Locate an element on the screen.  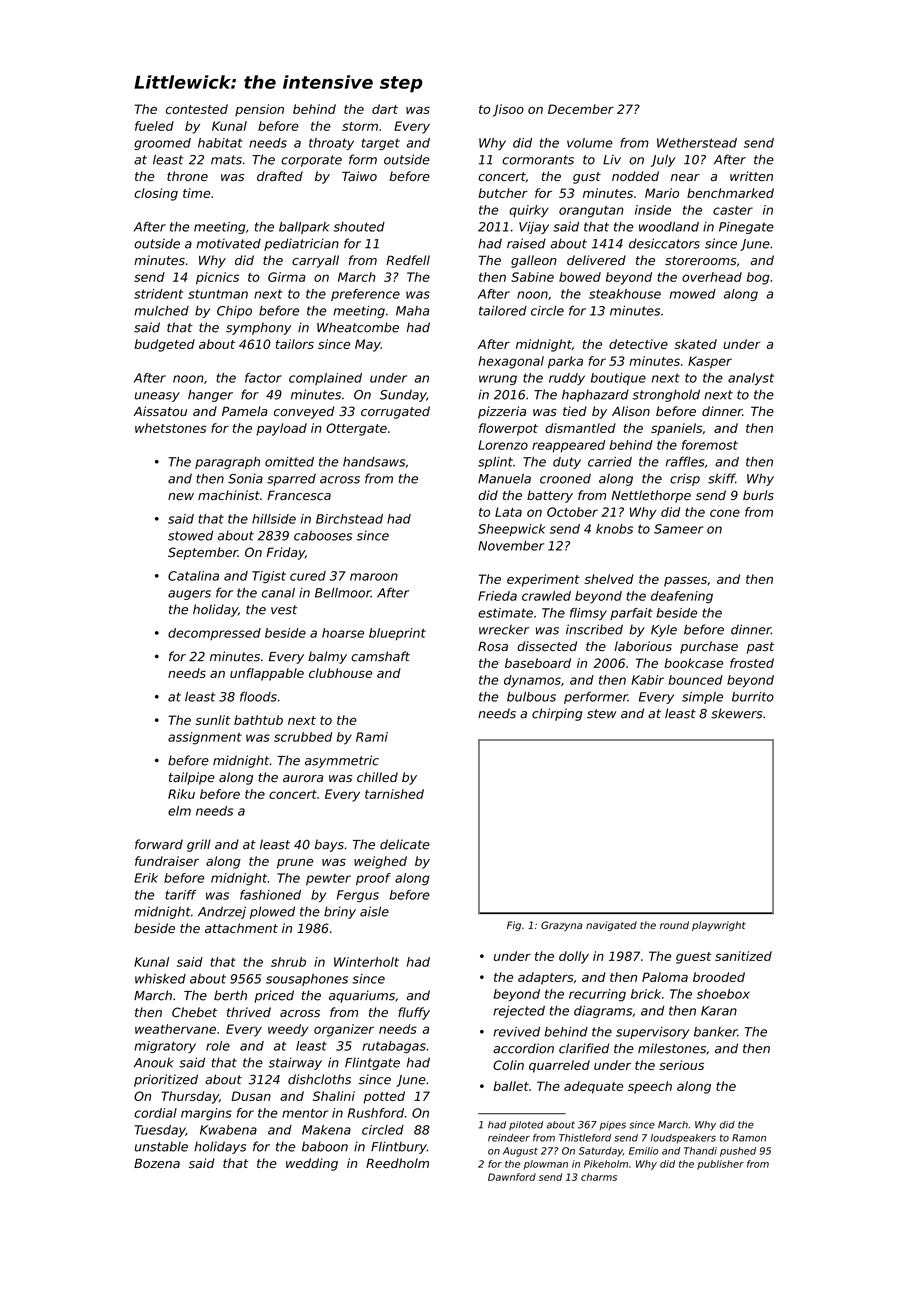
Fig is located at coordinates (514, 926).
